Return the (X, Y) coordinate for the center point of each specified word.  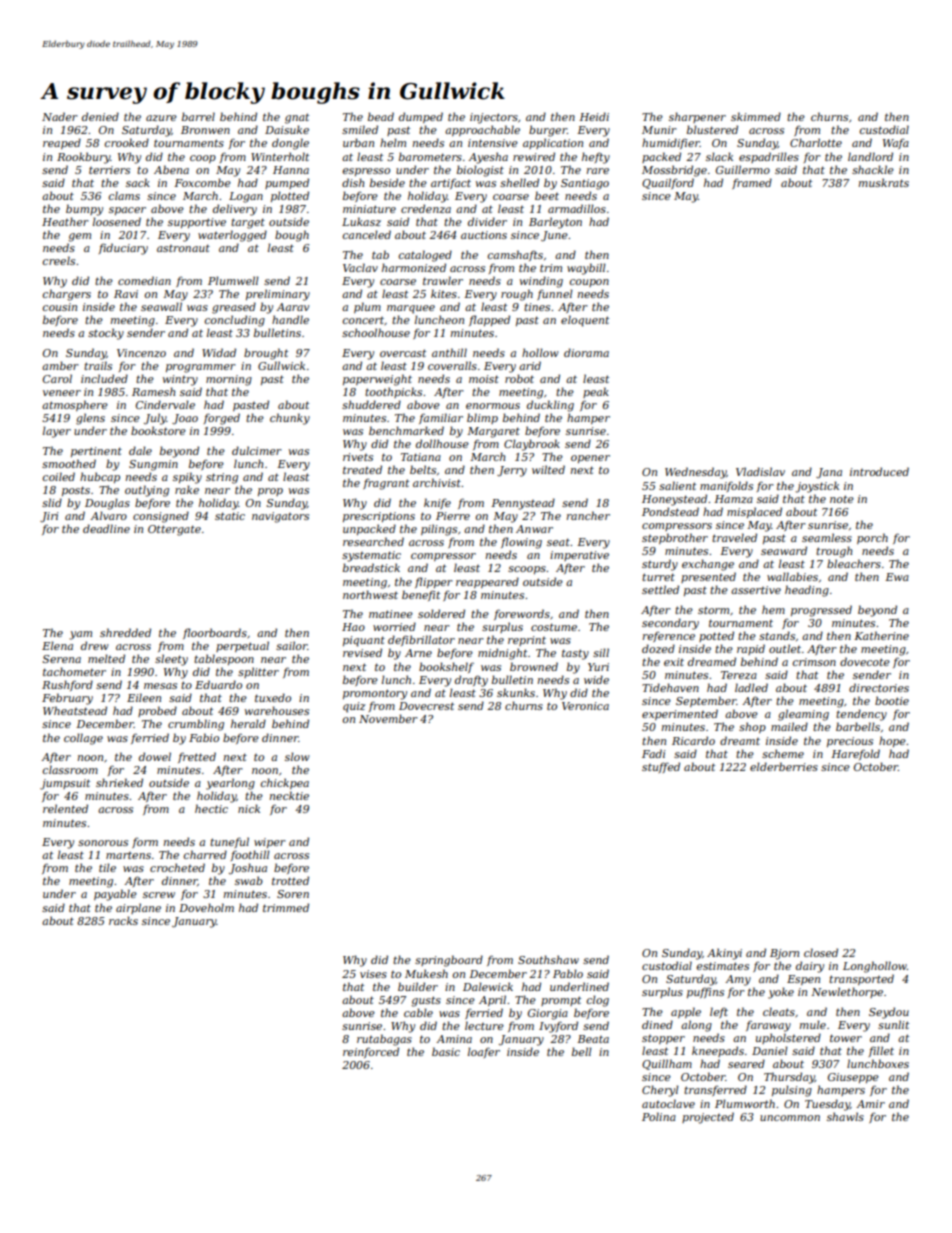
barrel (198, 116)
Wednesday (695, 473)
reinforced (371, 1052)
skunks (516, 692)
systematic (371, 556)
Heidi (594, 116)
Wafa (896, 144)
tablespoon (224, 659)
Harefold (855, 754)
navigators (280, 517)
